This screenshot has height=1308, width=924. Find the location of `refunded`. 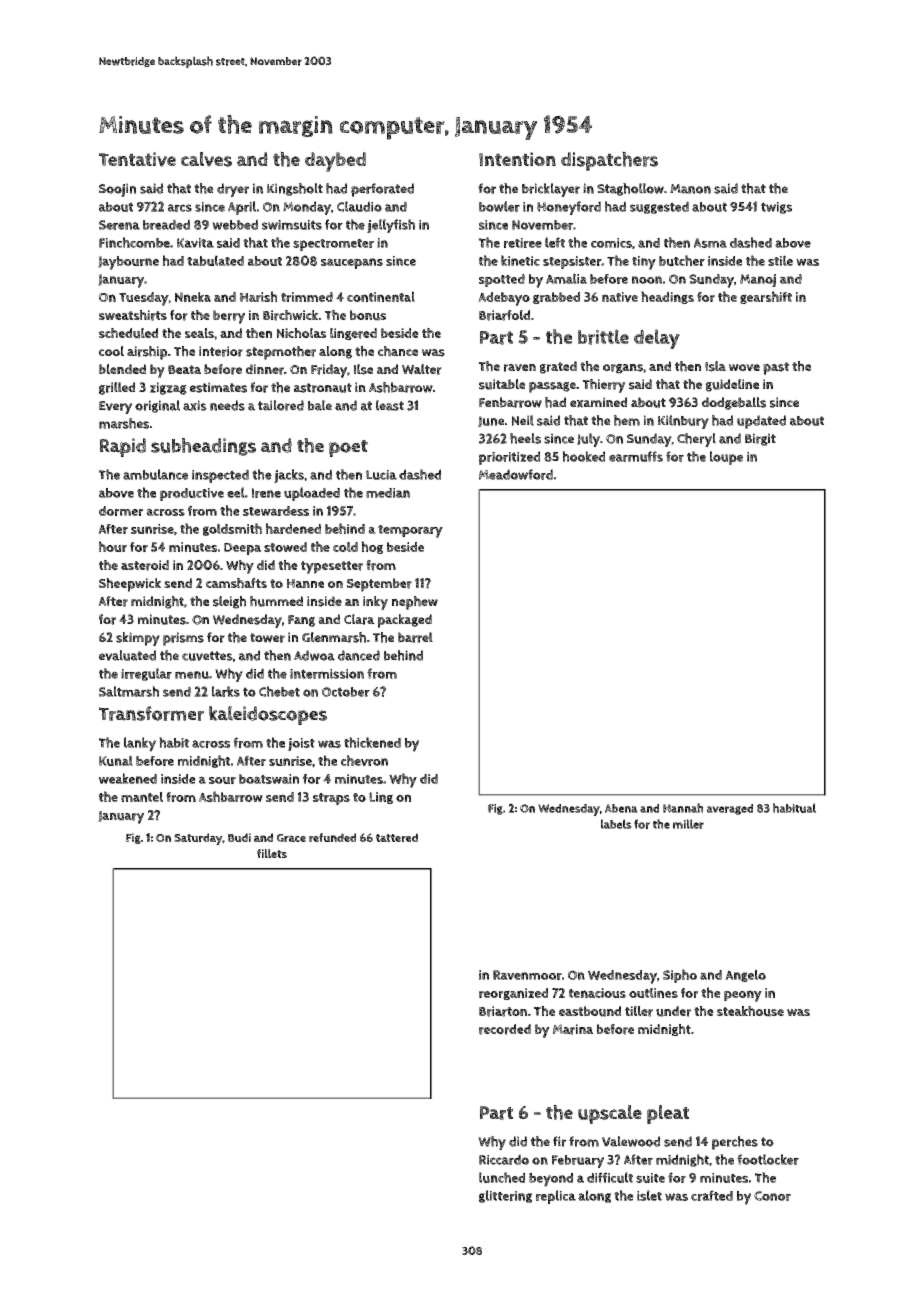

refunded is located at coordinates (332, 837).
